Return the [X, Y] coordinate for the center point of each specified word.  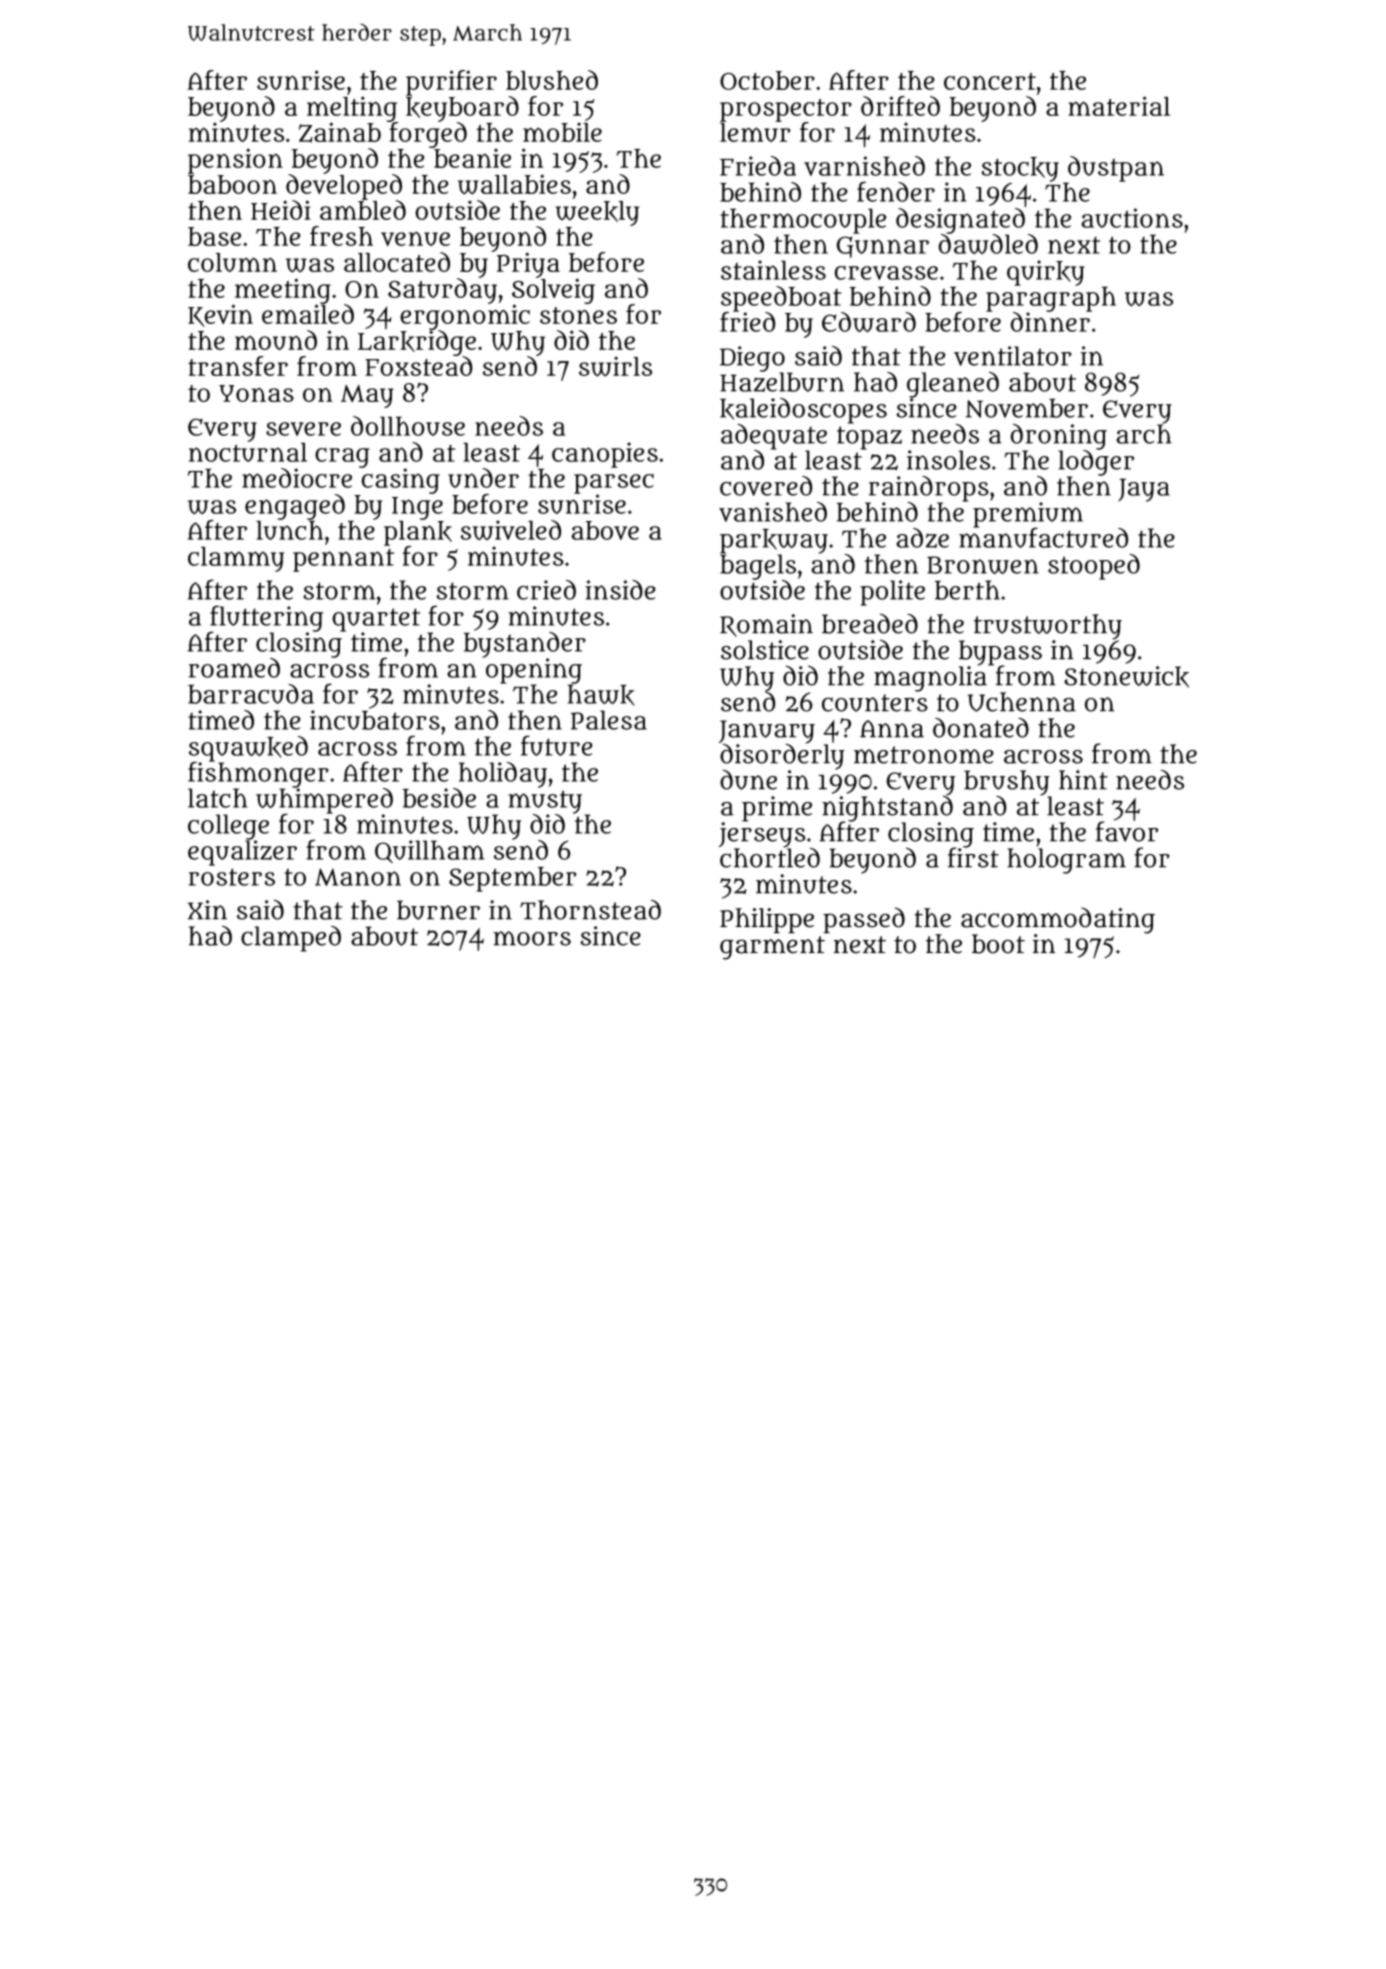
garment [772, 948]
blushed [552, 80]
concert [990, 81]
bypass [1000, 653]
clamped [291, 939]
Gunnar [883, 247]
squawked [248, 749]
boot [998, 944]
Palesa [609, 720]
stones [578, 315]
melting [352, 109]
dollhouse [408, 426]
